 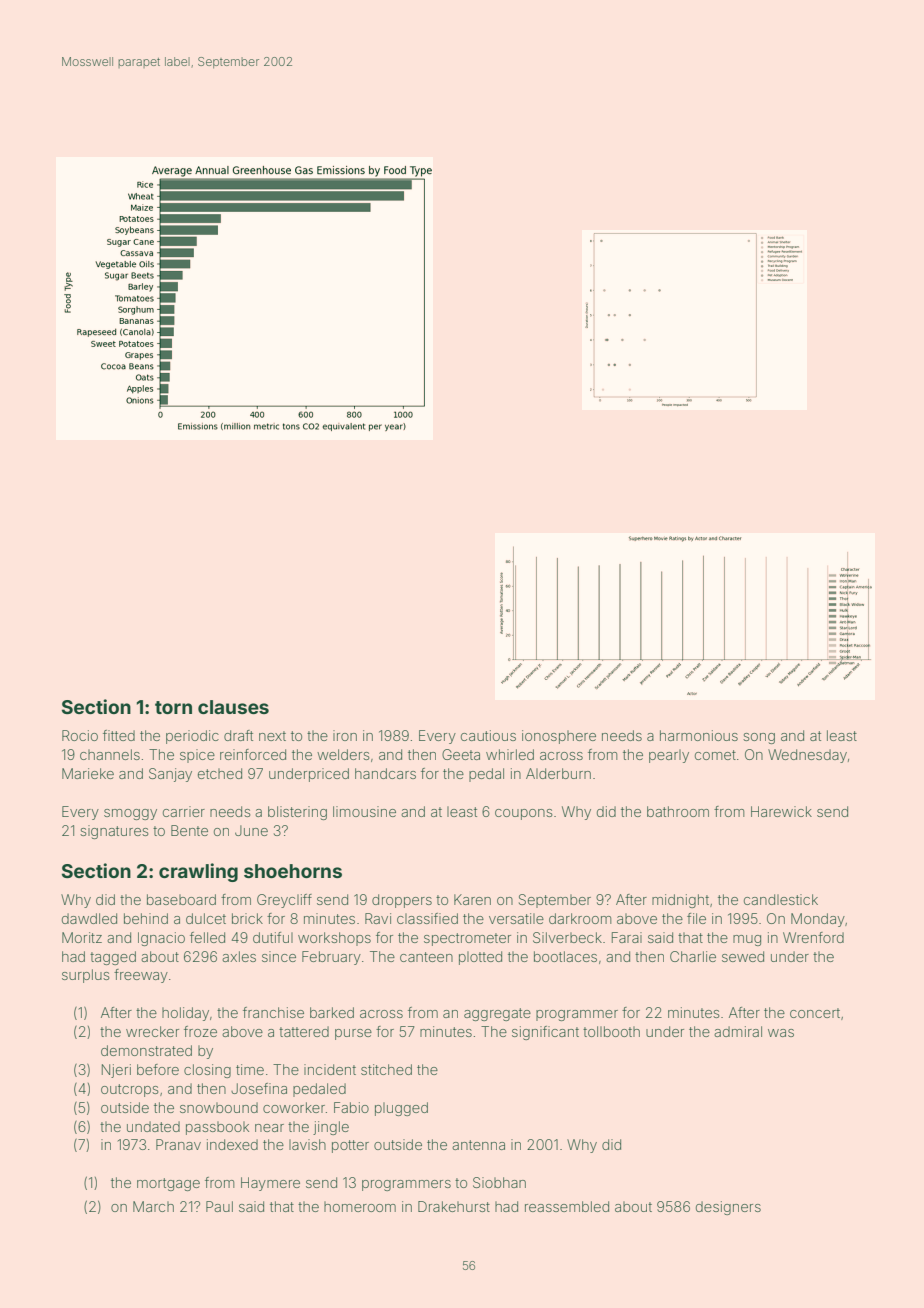 I want to click on snowbound, so click(x=219, y=1107).
